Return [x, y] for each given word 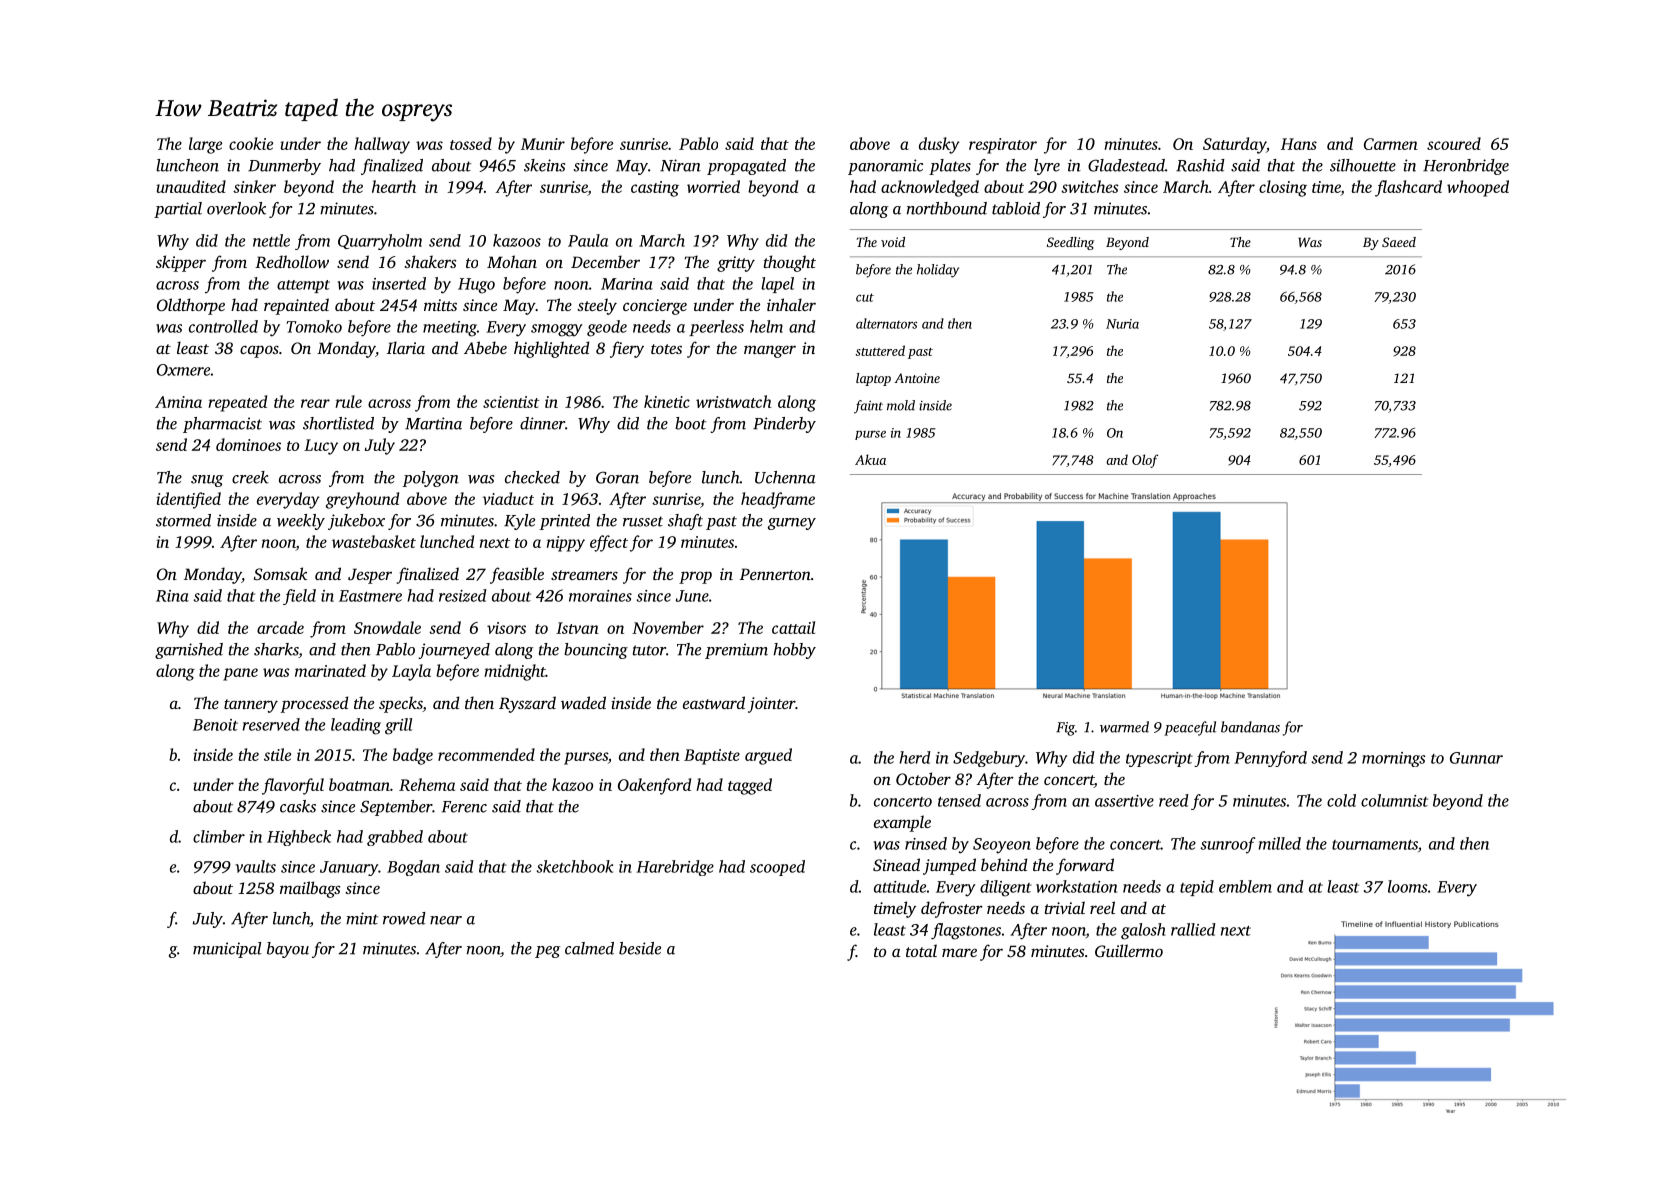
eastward [714, 702]
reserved [271, 724]
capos [259, 351]
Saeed [1399, 242]
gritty [736, 264]
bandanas [1250, 727]
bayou [288, 950]
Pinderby [784, 425]
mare [959, 952]
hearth [394, 186]
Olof [1145, 461]
